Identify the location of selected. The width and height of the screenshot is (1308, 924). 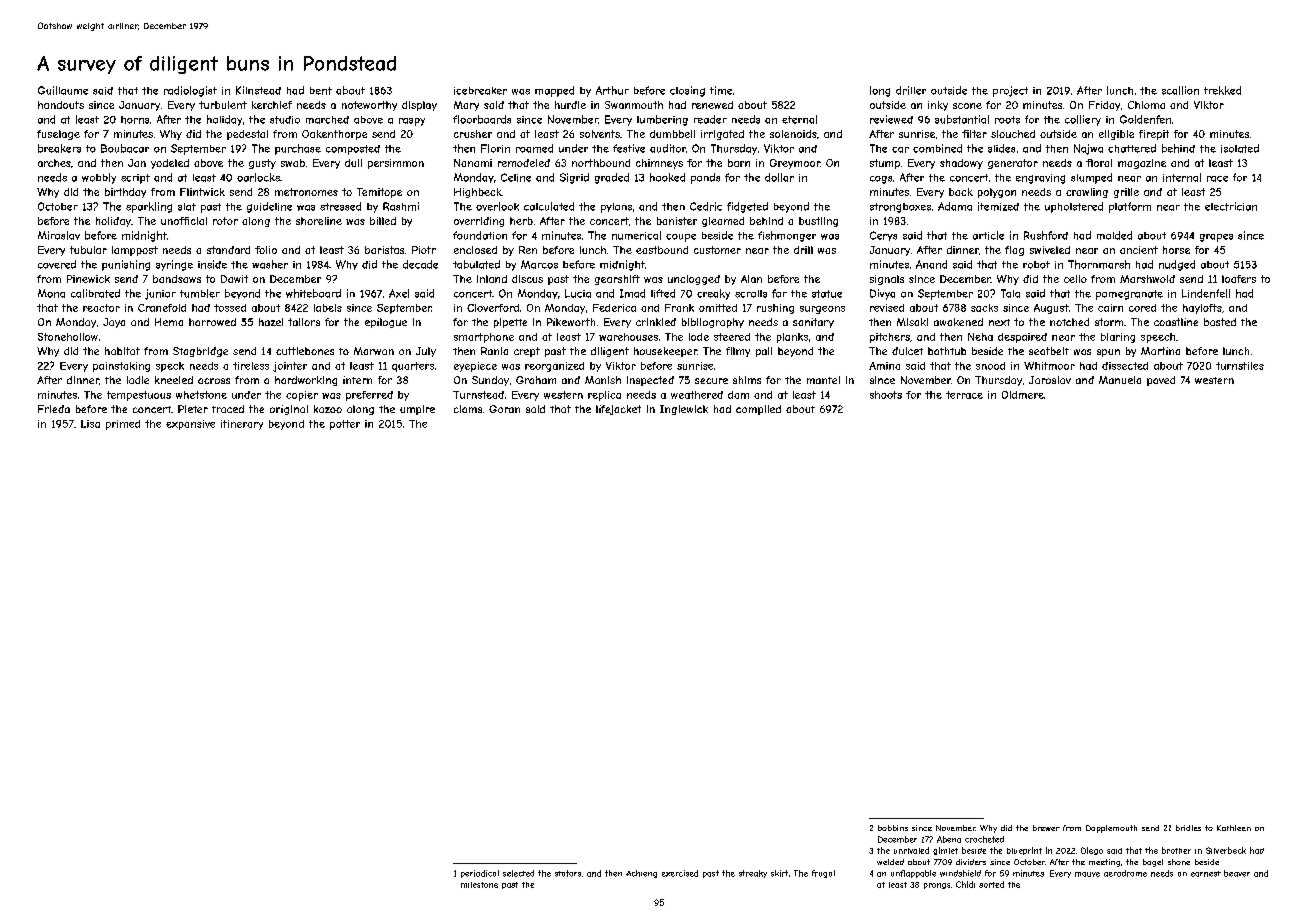
(518, 873).
